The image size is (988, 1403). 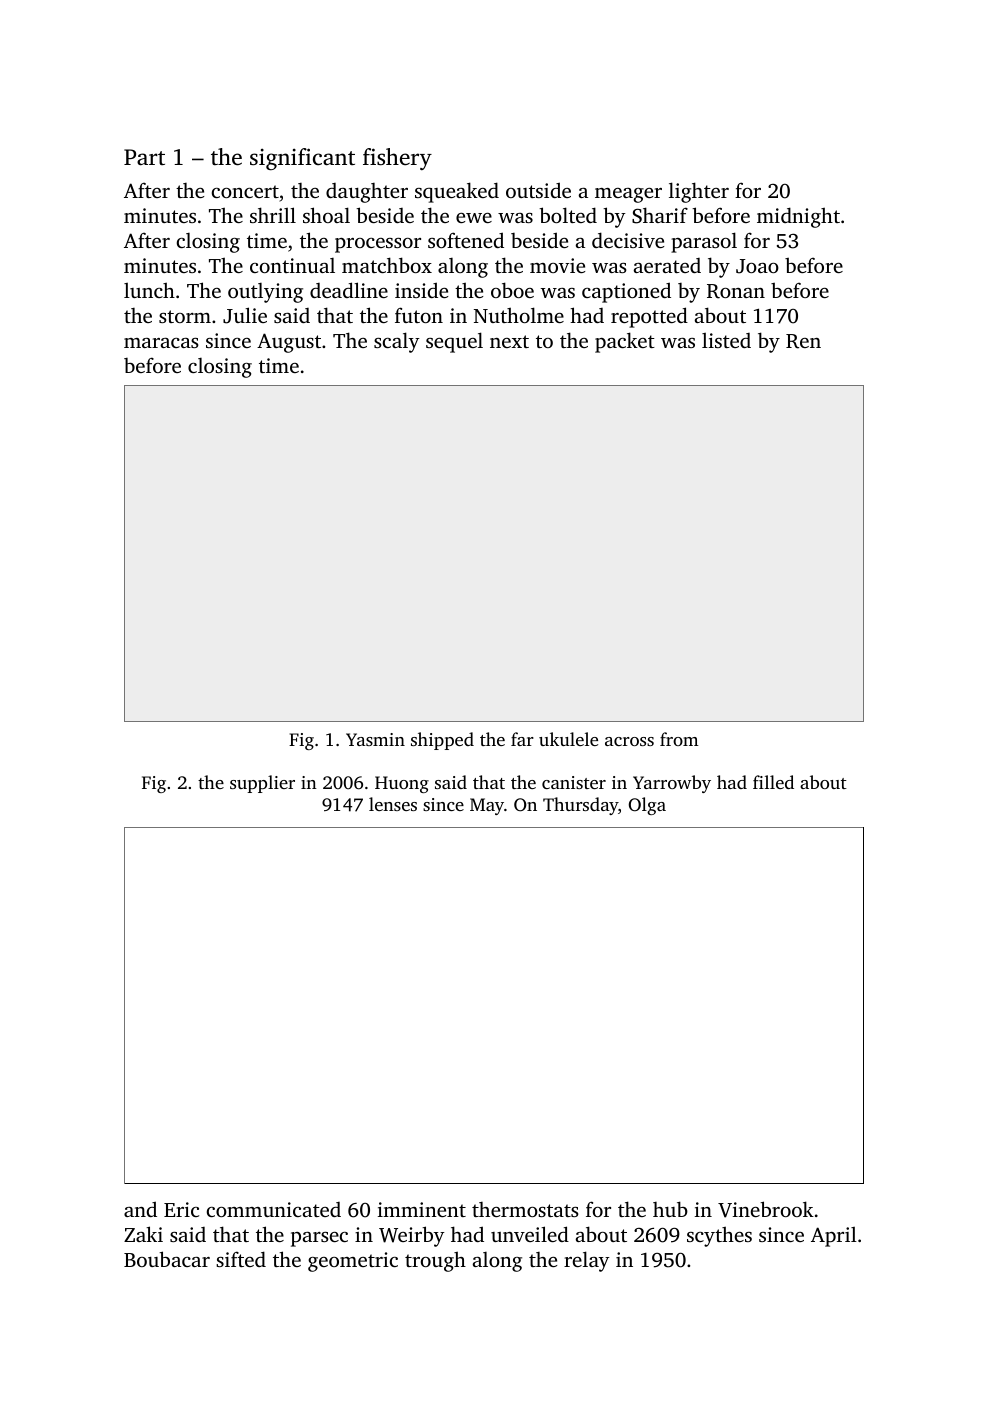 What do you see at coordinates (144, 157) in the image?
I see `Part` at bounding box center [144, 157].
